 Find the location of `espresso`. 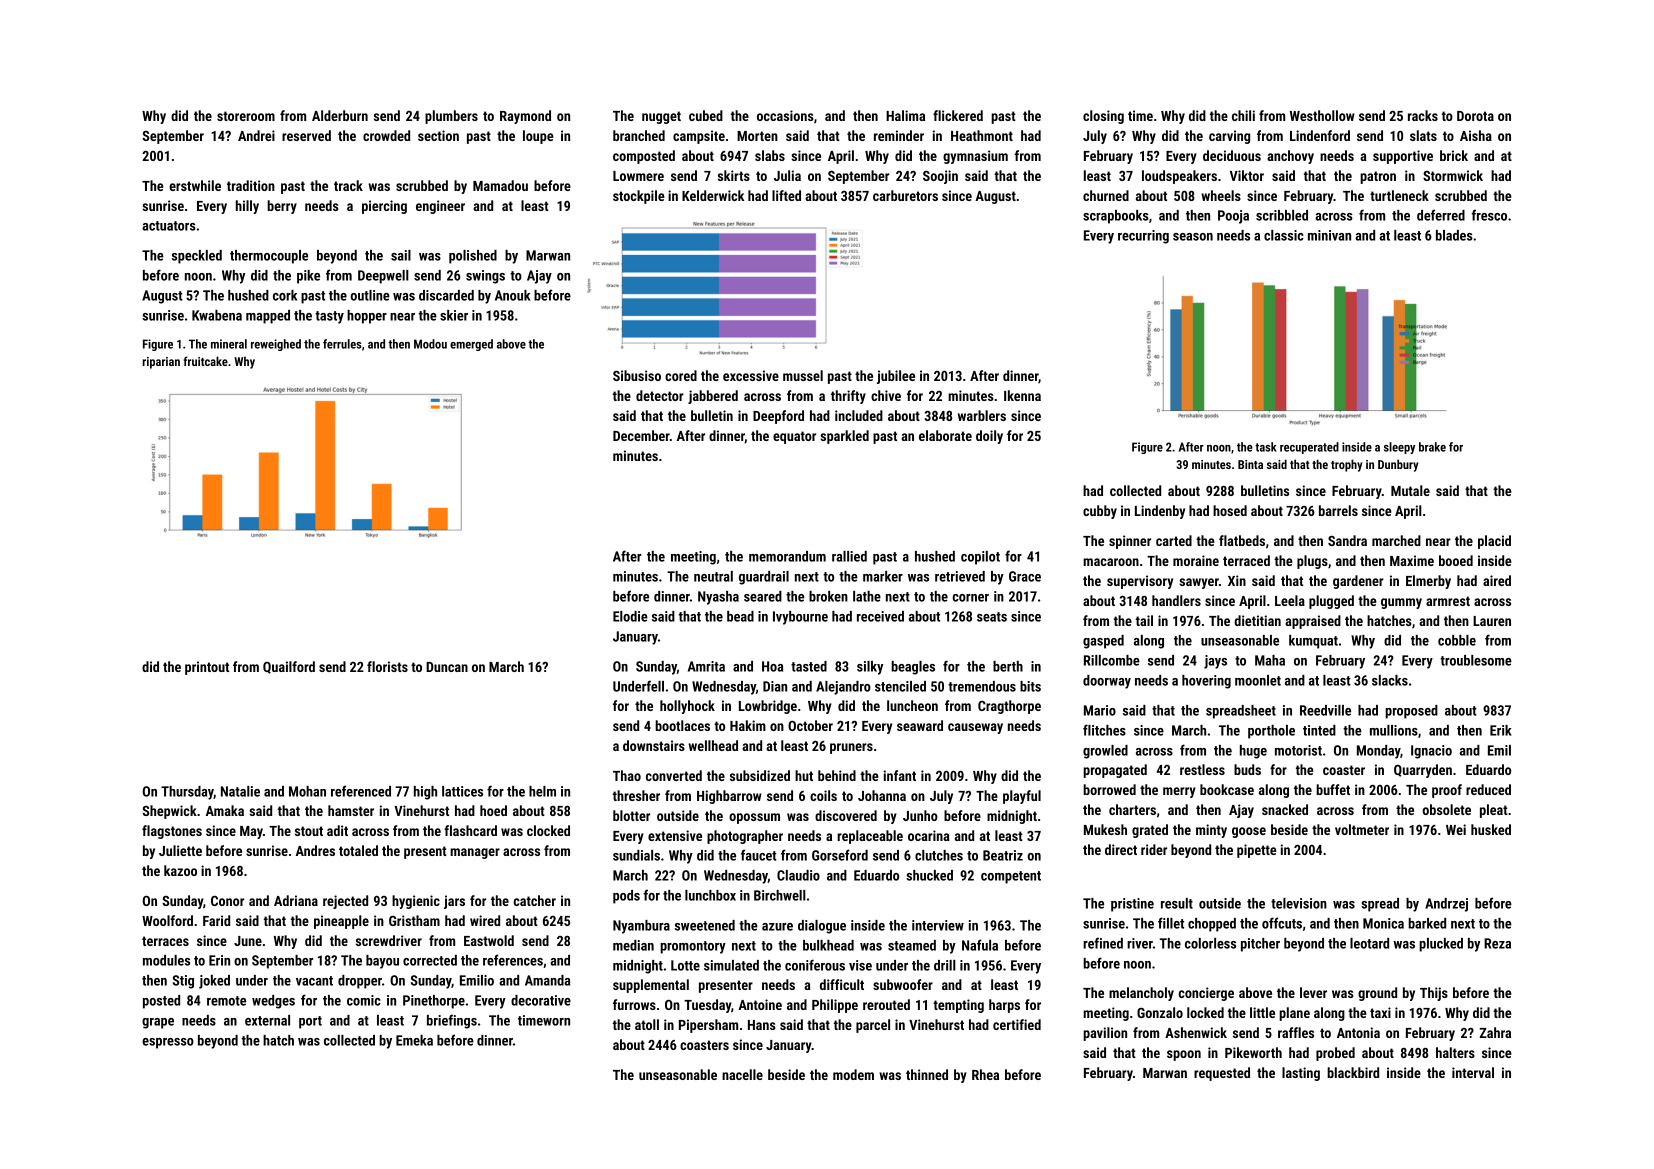

espresso is located at coordinates (168, 1043).
